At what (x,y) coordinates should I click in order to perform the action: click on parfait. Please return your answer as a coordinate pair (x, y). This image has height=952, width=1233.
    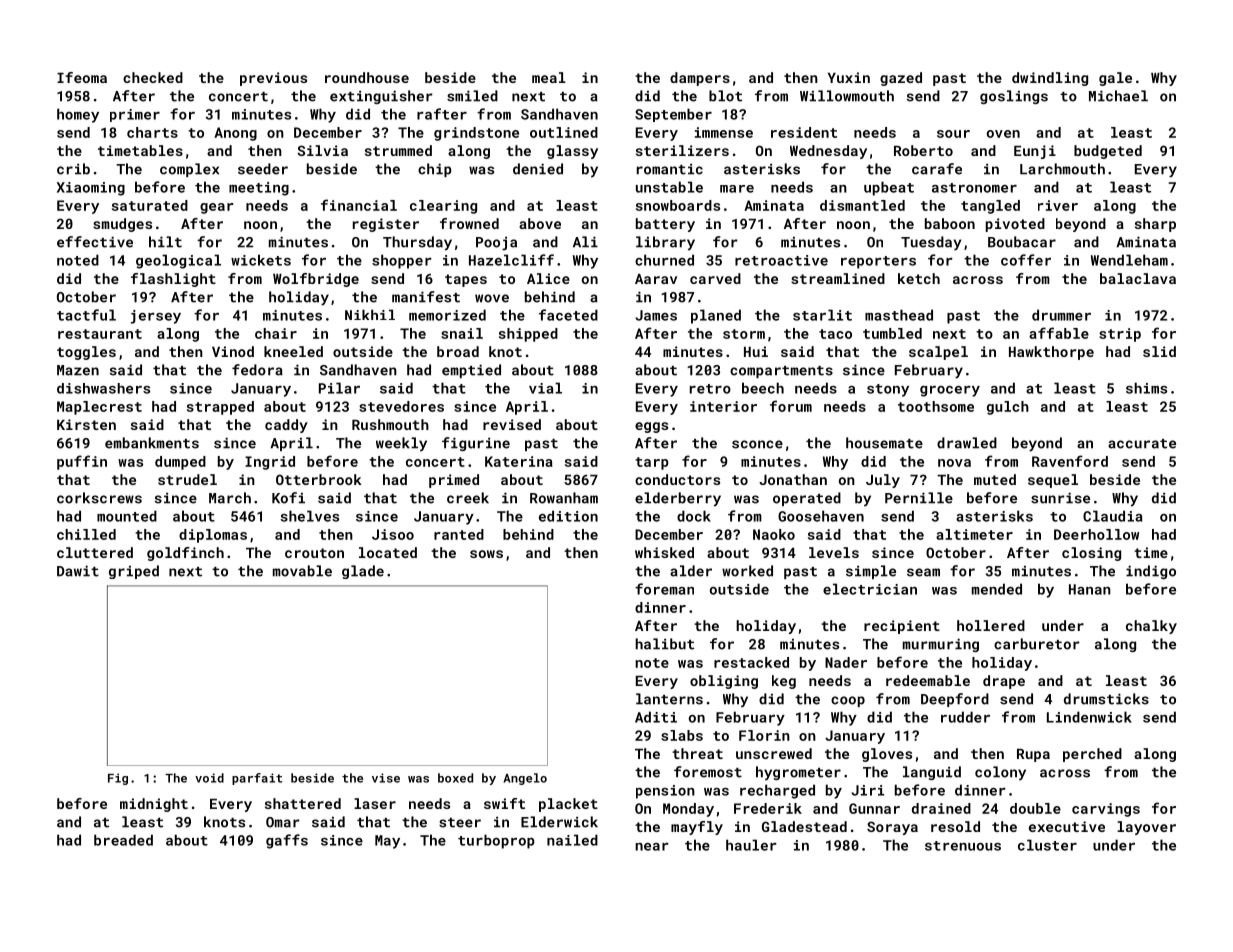
    Looking at the image, I should click on (257, 779).
